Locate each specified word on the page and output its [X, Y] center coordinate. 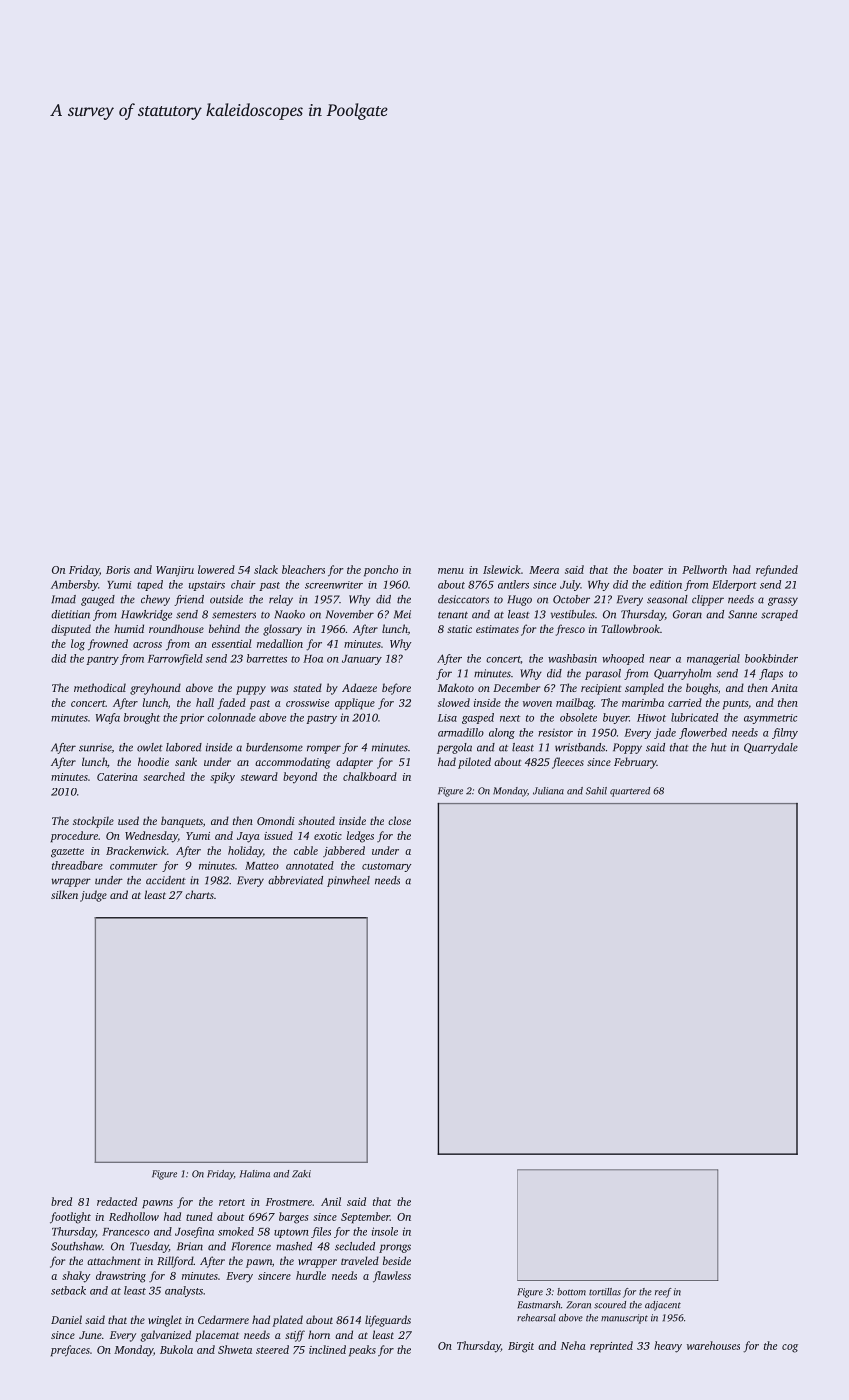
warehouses [713, 1345]
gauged [98, 600]
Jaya [248, 837]
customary [387, 867]
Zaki [301, 1174]
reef [663, 1293]
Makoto [456, 687]
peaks [362, 1351]
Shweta [235, 1349]
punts [735, 705]
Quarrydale [771, 748]
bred [61, 1201]
